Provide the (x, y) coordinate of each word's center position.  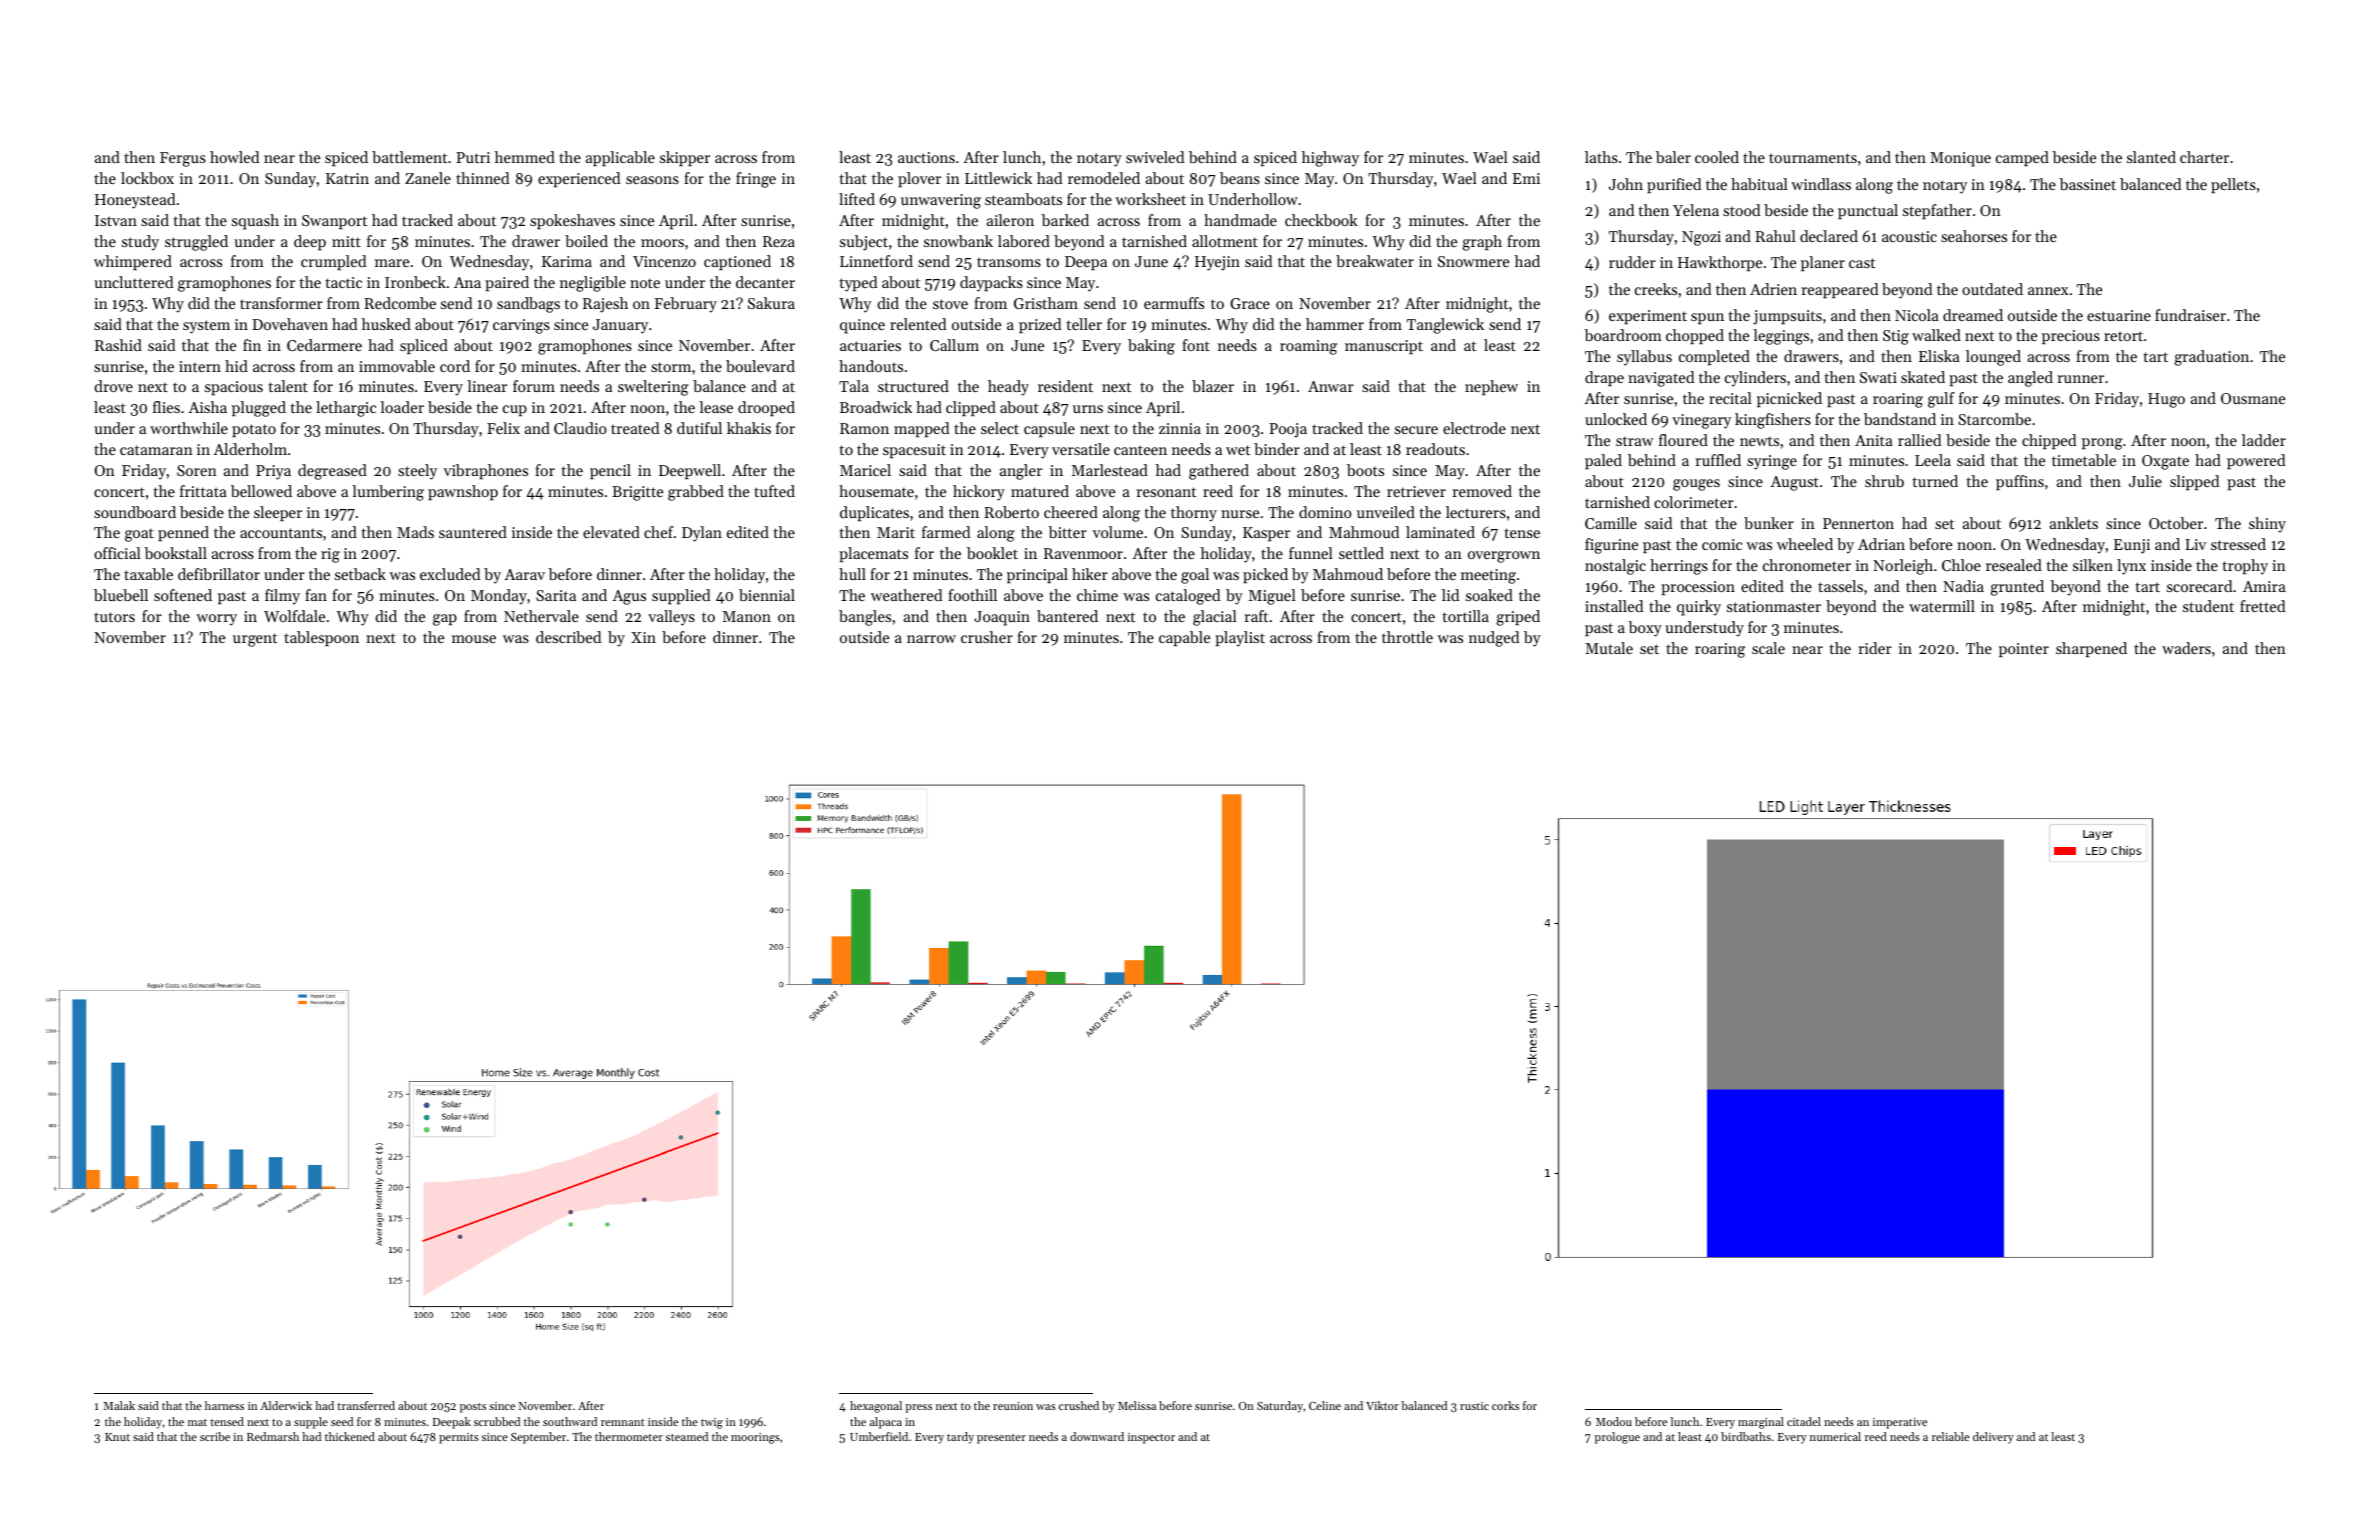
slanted (2151, 157)
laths (1601, 157)
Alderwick (286, 1405)
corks (1505, 1405)
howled (234, 157)
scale (1768, 648)
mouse (474, 639)
